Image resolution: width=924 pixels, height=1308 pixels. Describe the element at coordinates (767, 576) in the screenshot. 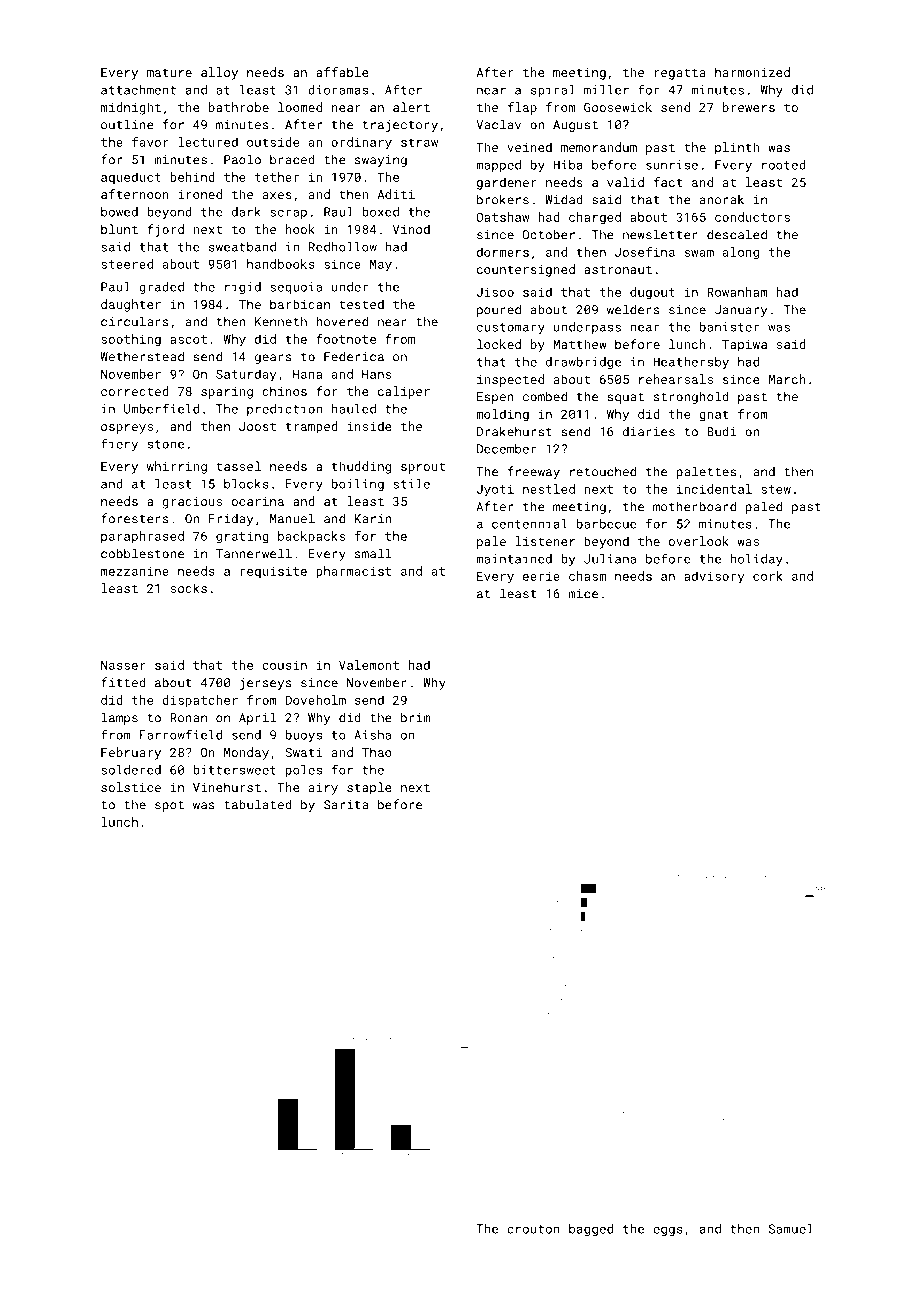

I see `cork` at that location.
